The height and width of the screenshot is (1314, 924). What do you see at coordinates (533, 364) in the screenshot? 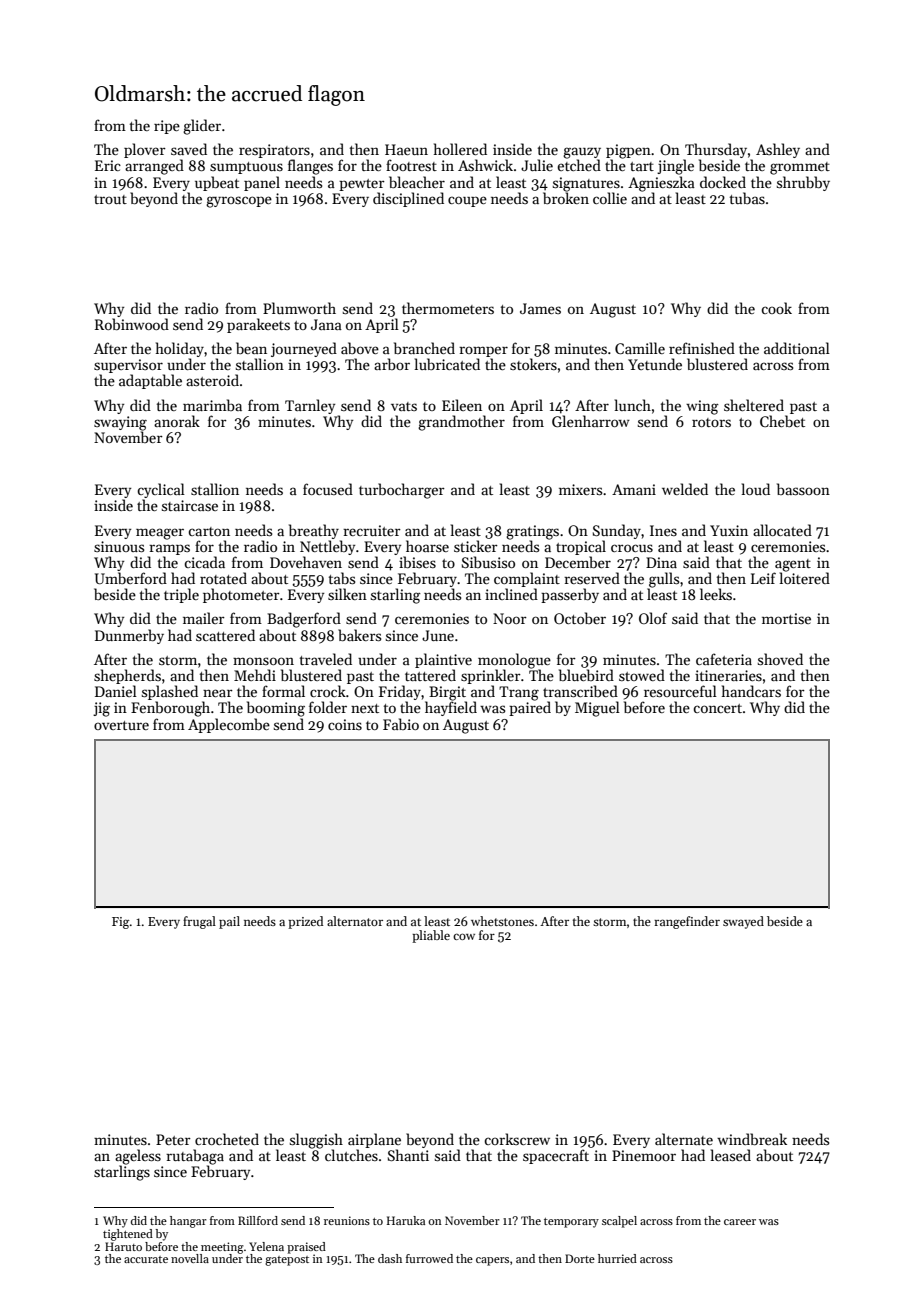
I see `stokers` at bounding box center [533, 364].
